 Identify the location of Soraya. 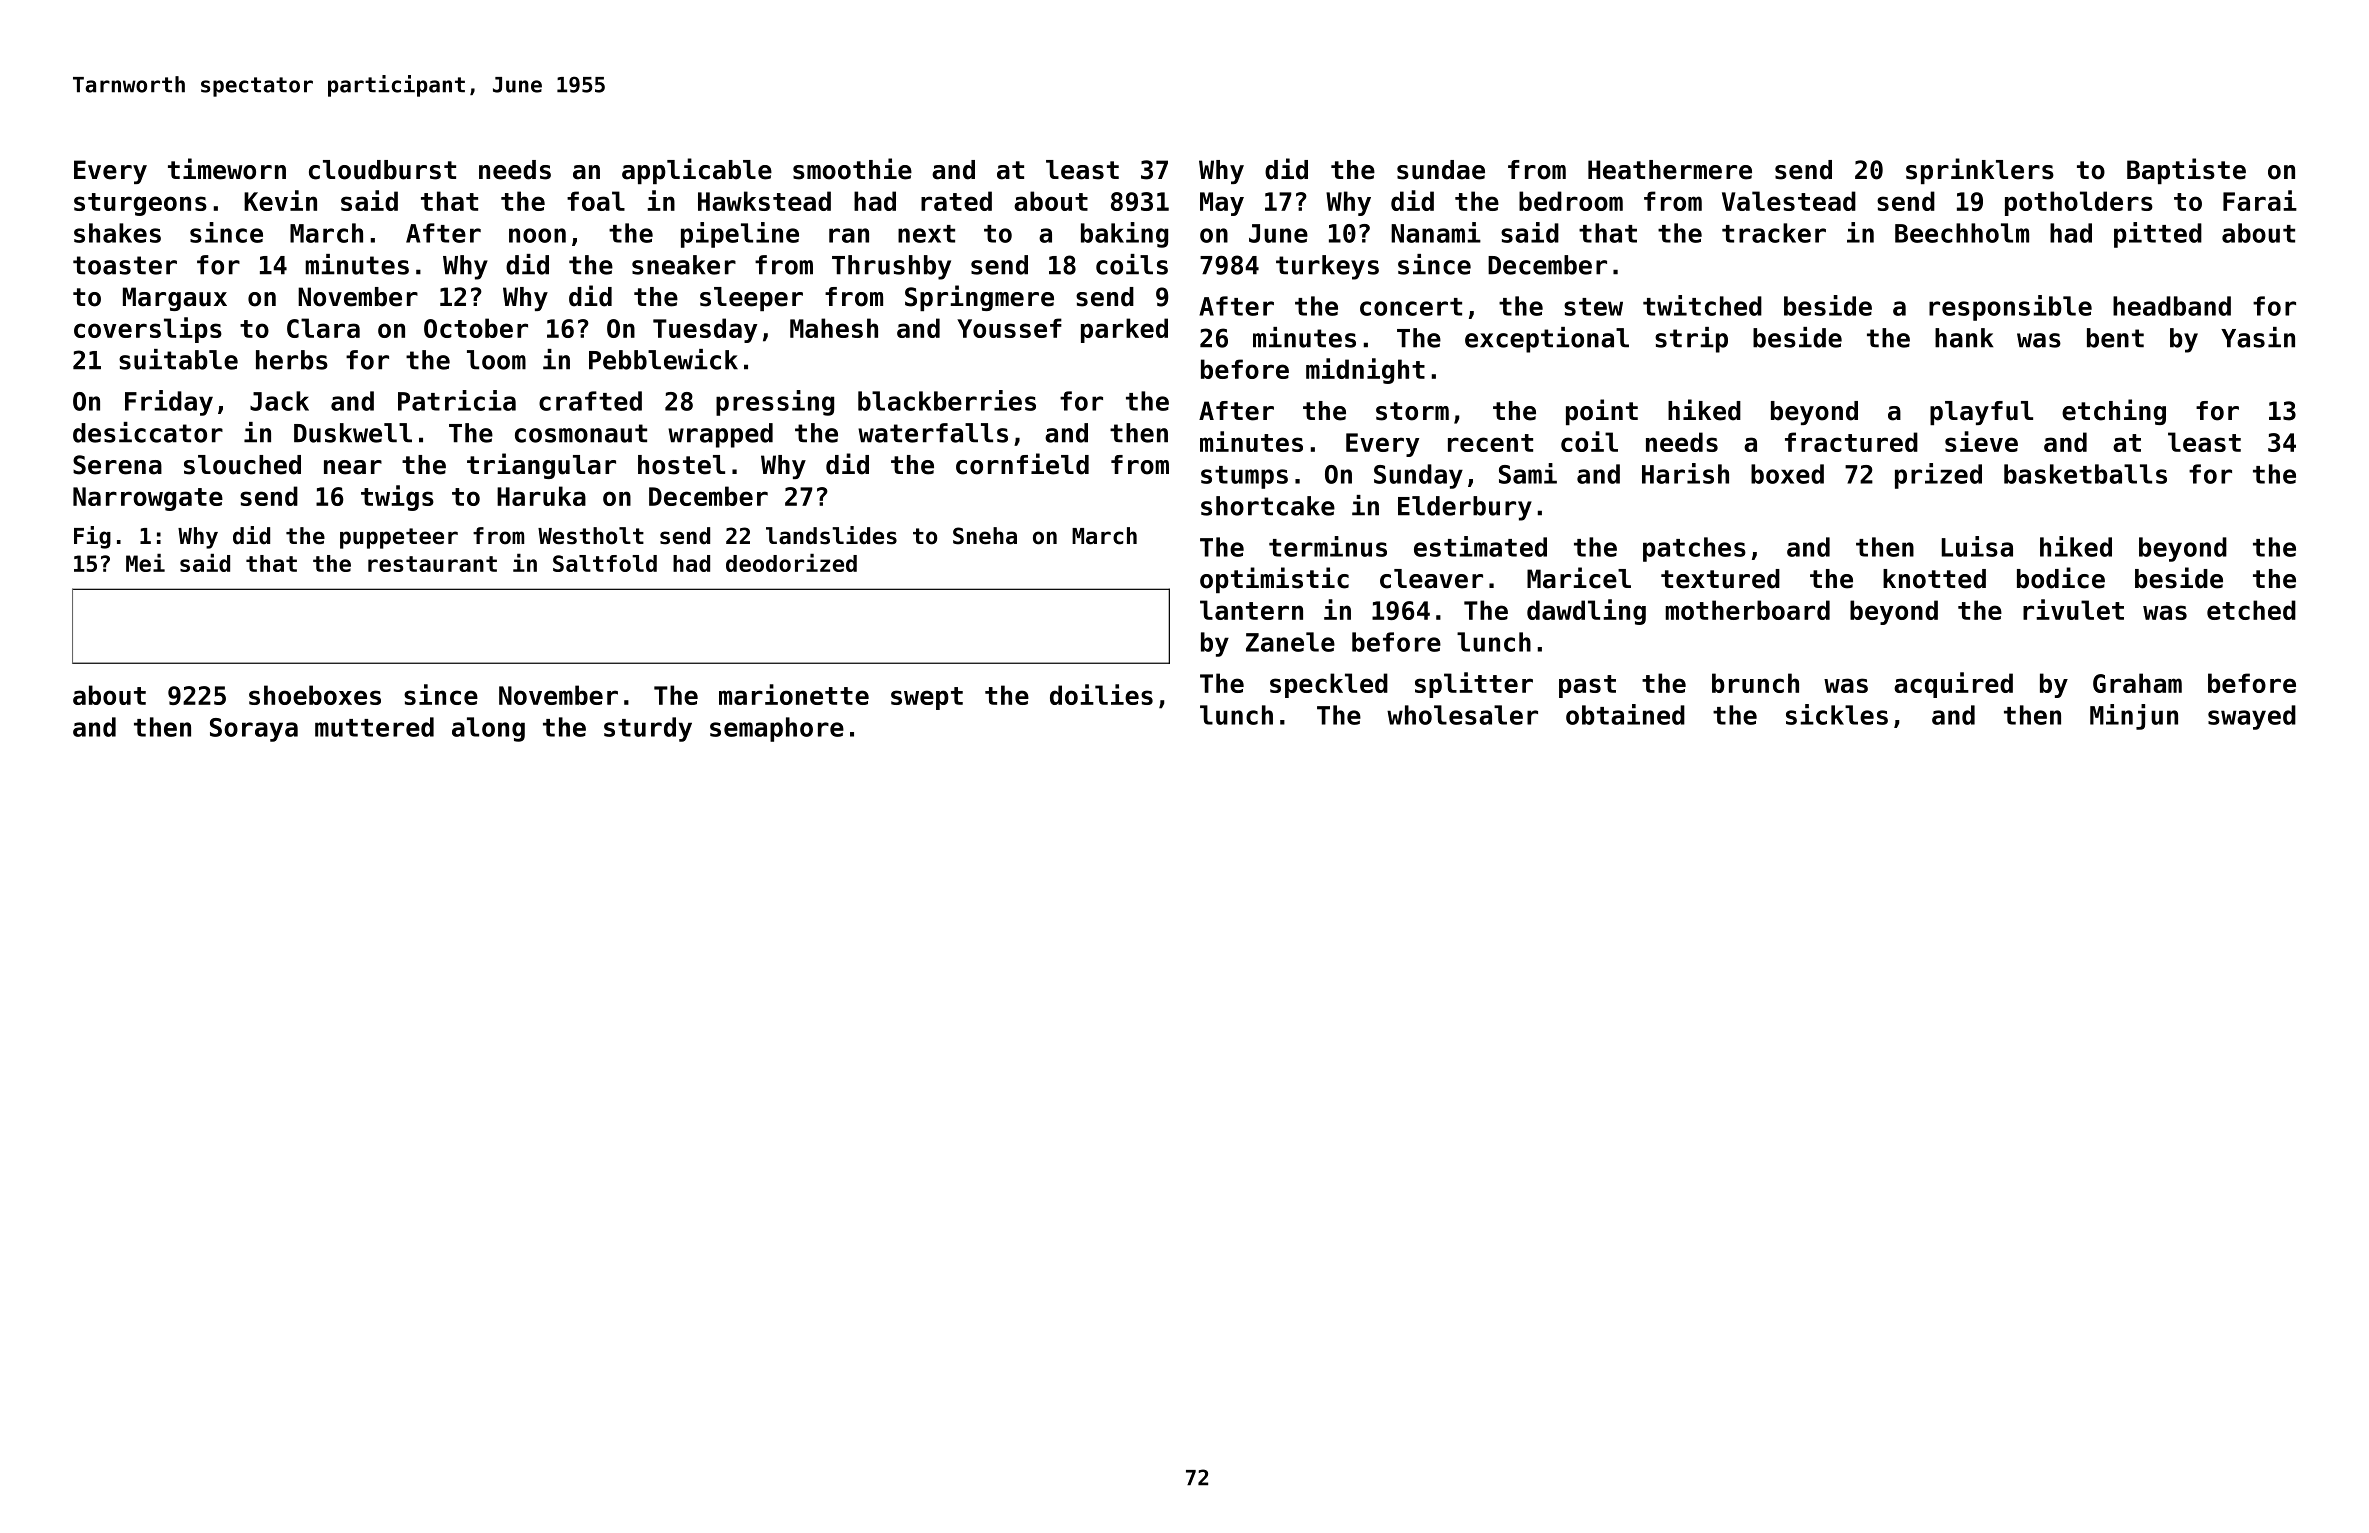
(254, 730).
